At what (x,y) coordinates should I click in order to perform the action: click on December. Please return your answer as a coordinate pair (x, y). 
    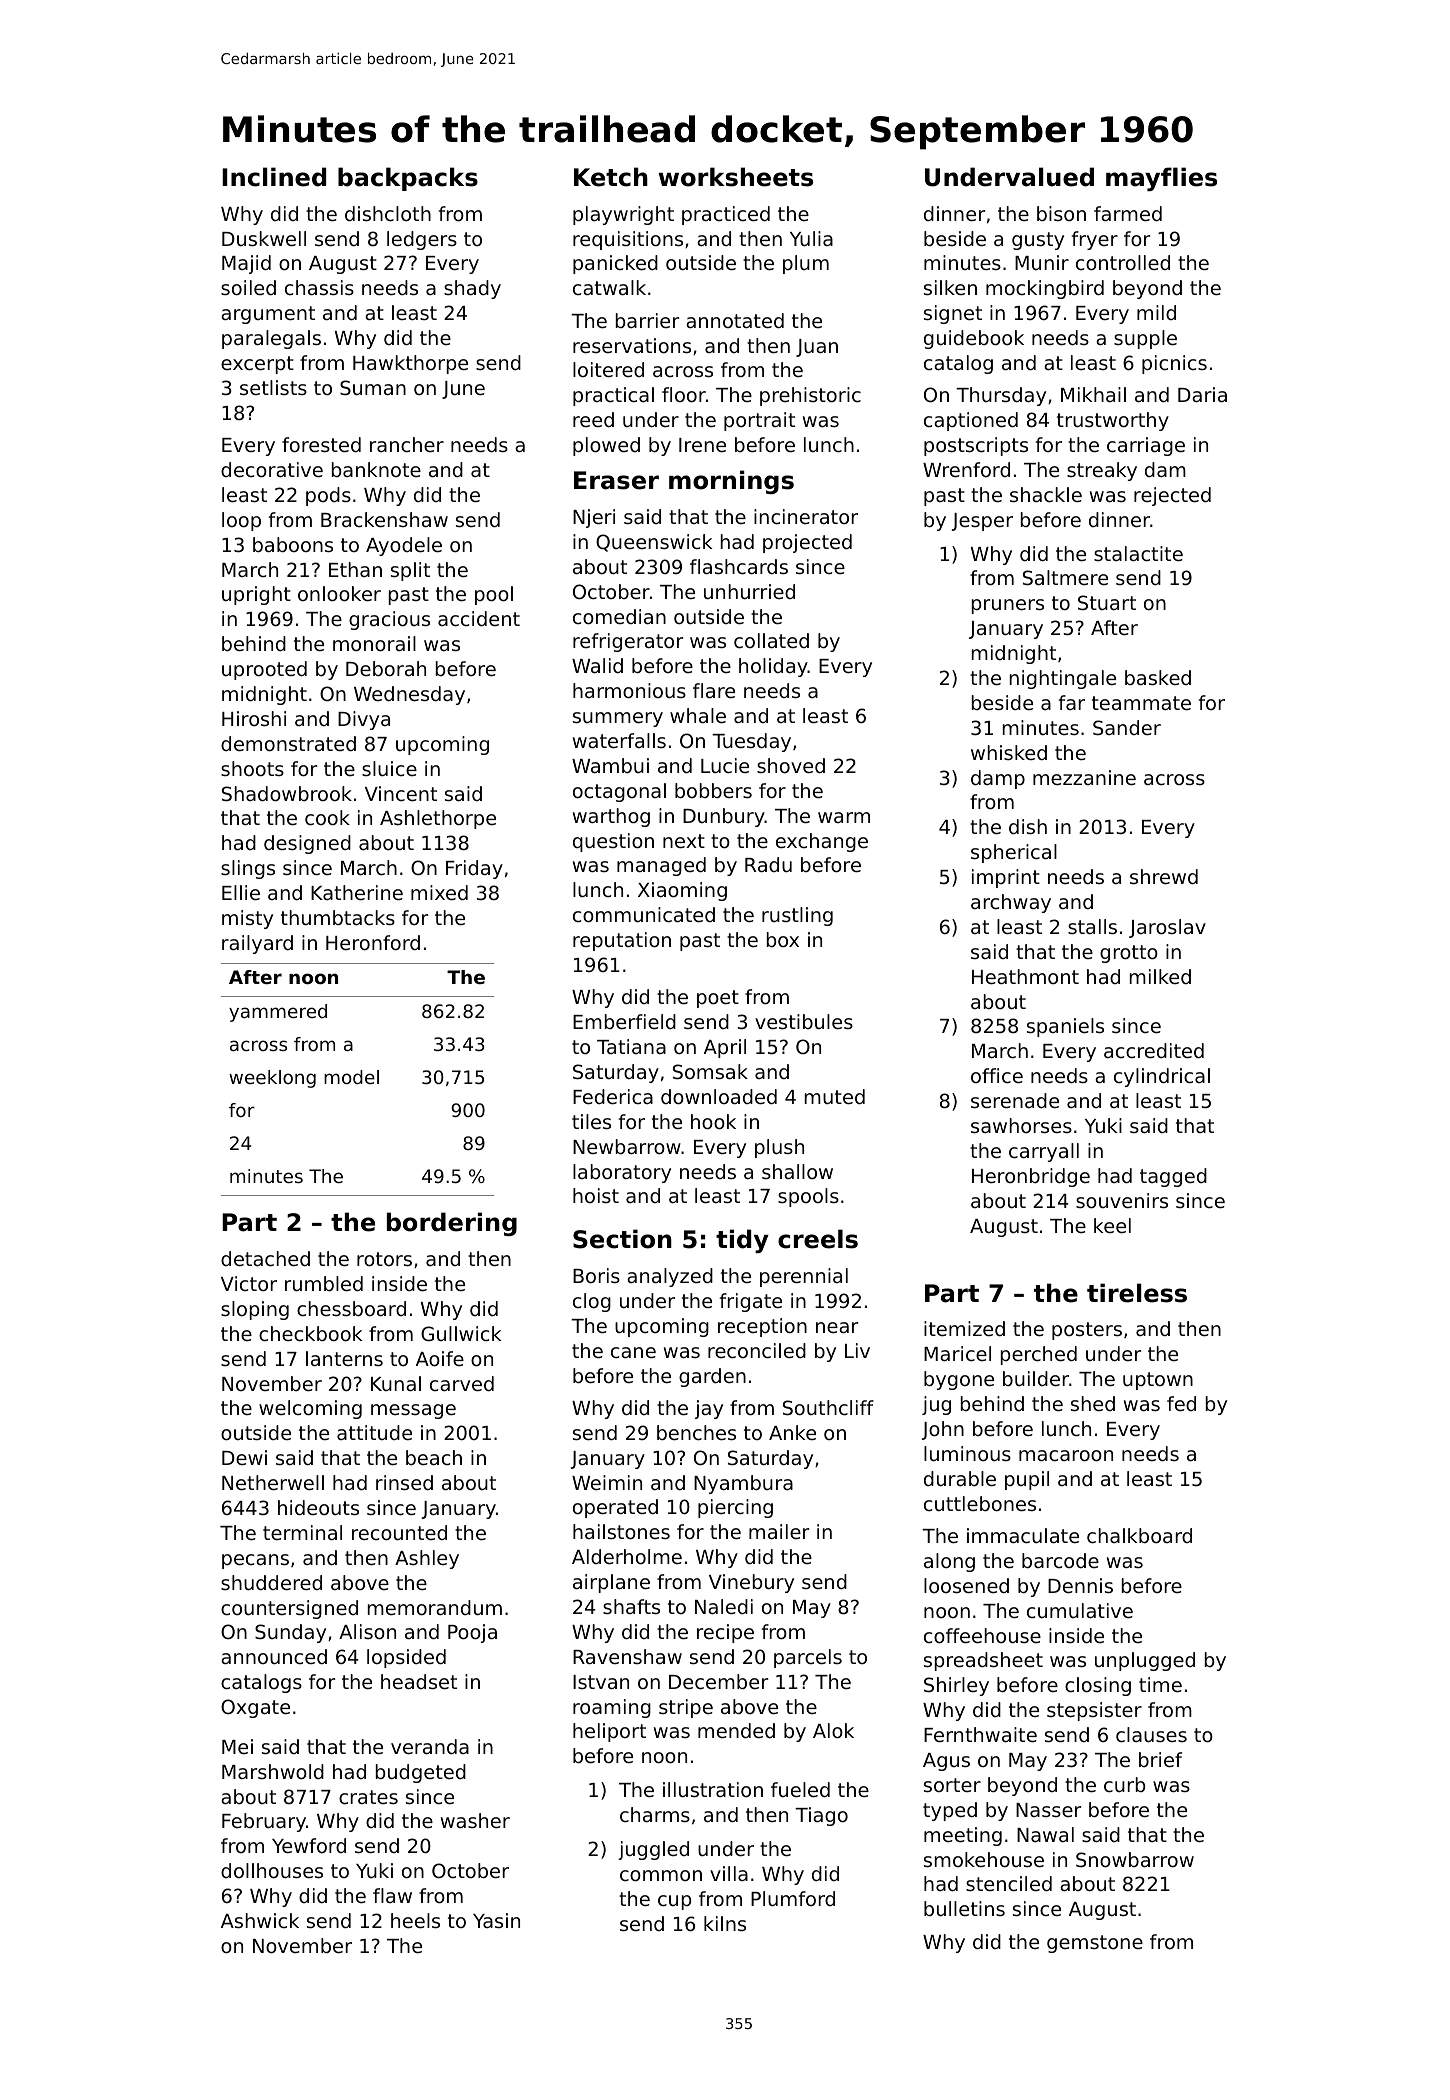
    Looking at the image, I should click on (718, 1681).
